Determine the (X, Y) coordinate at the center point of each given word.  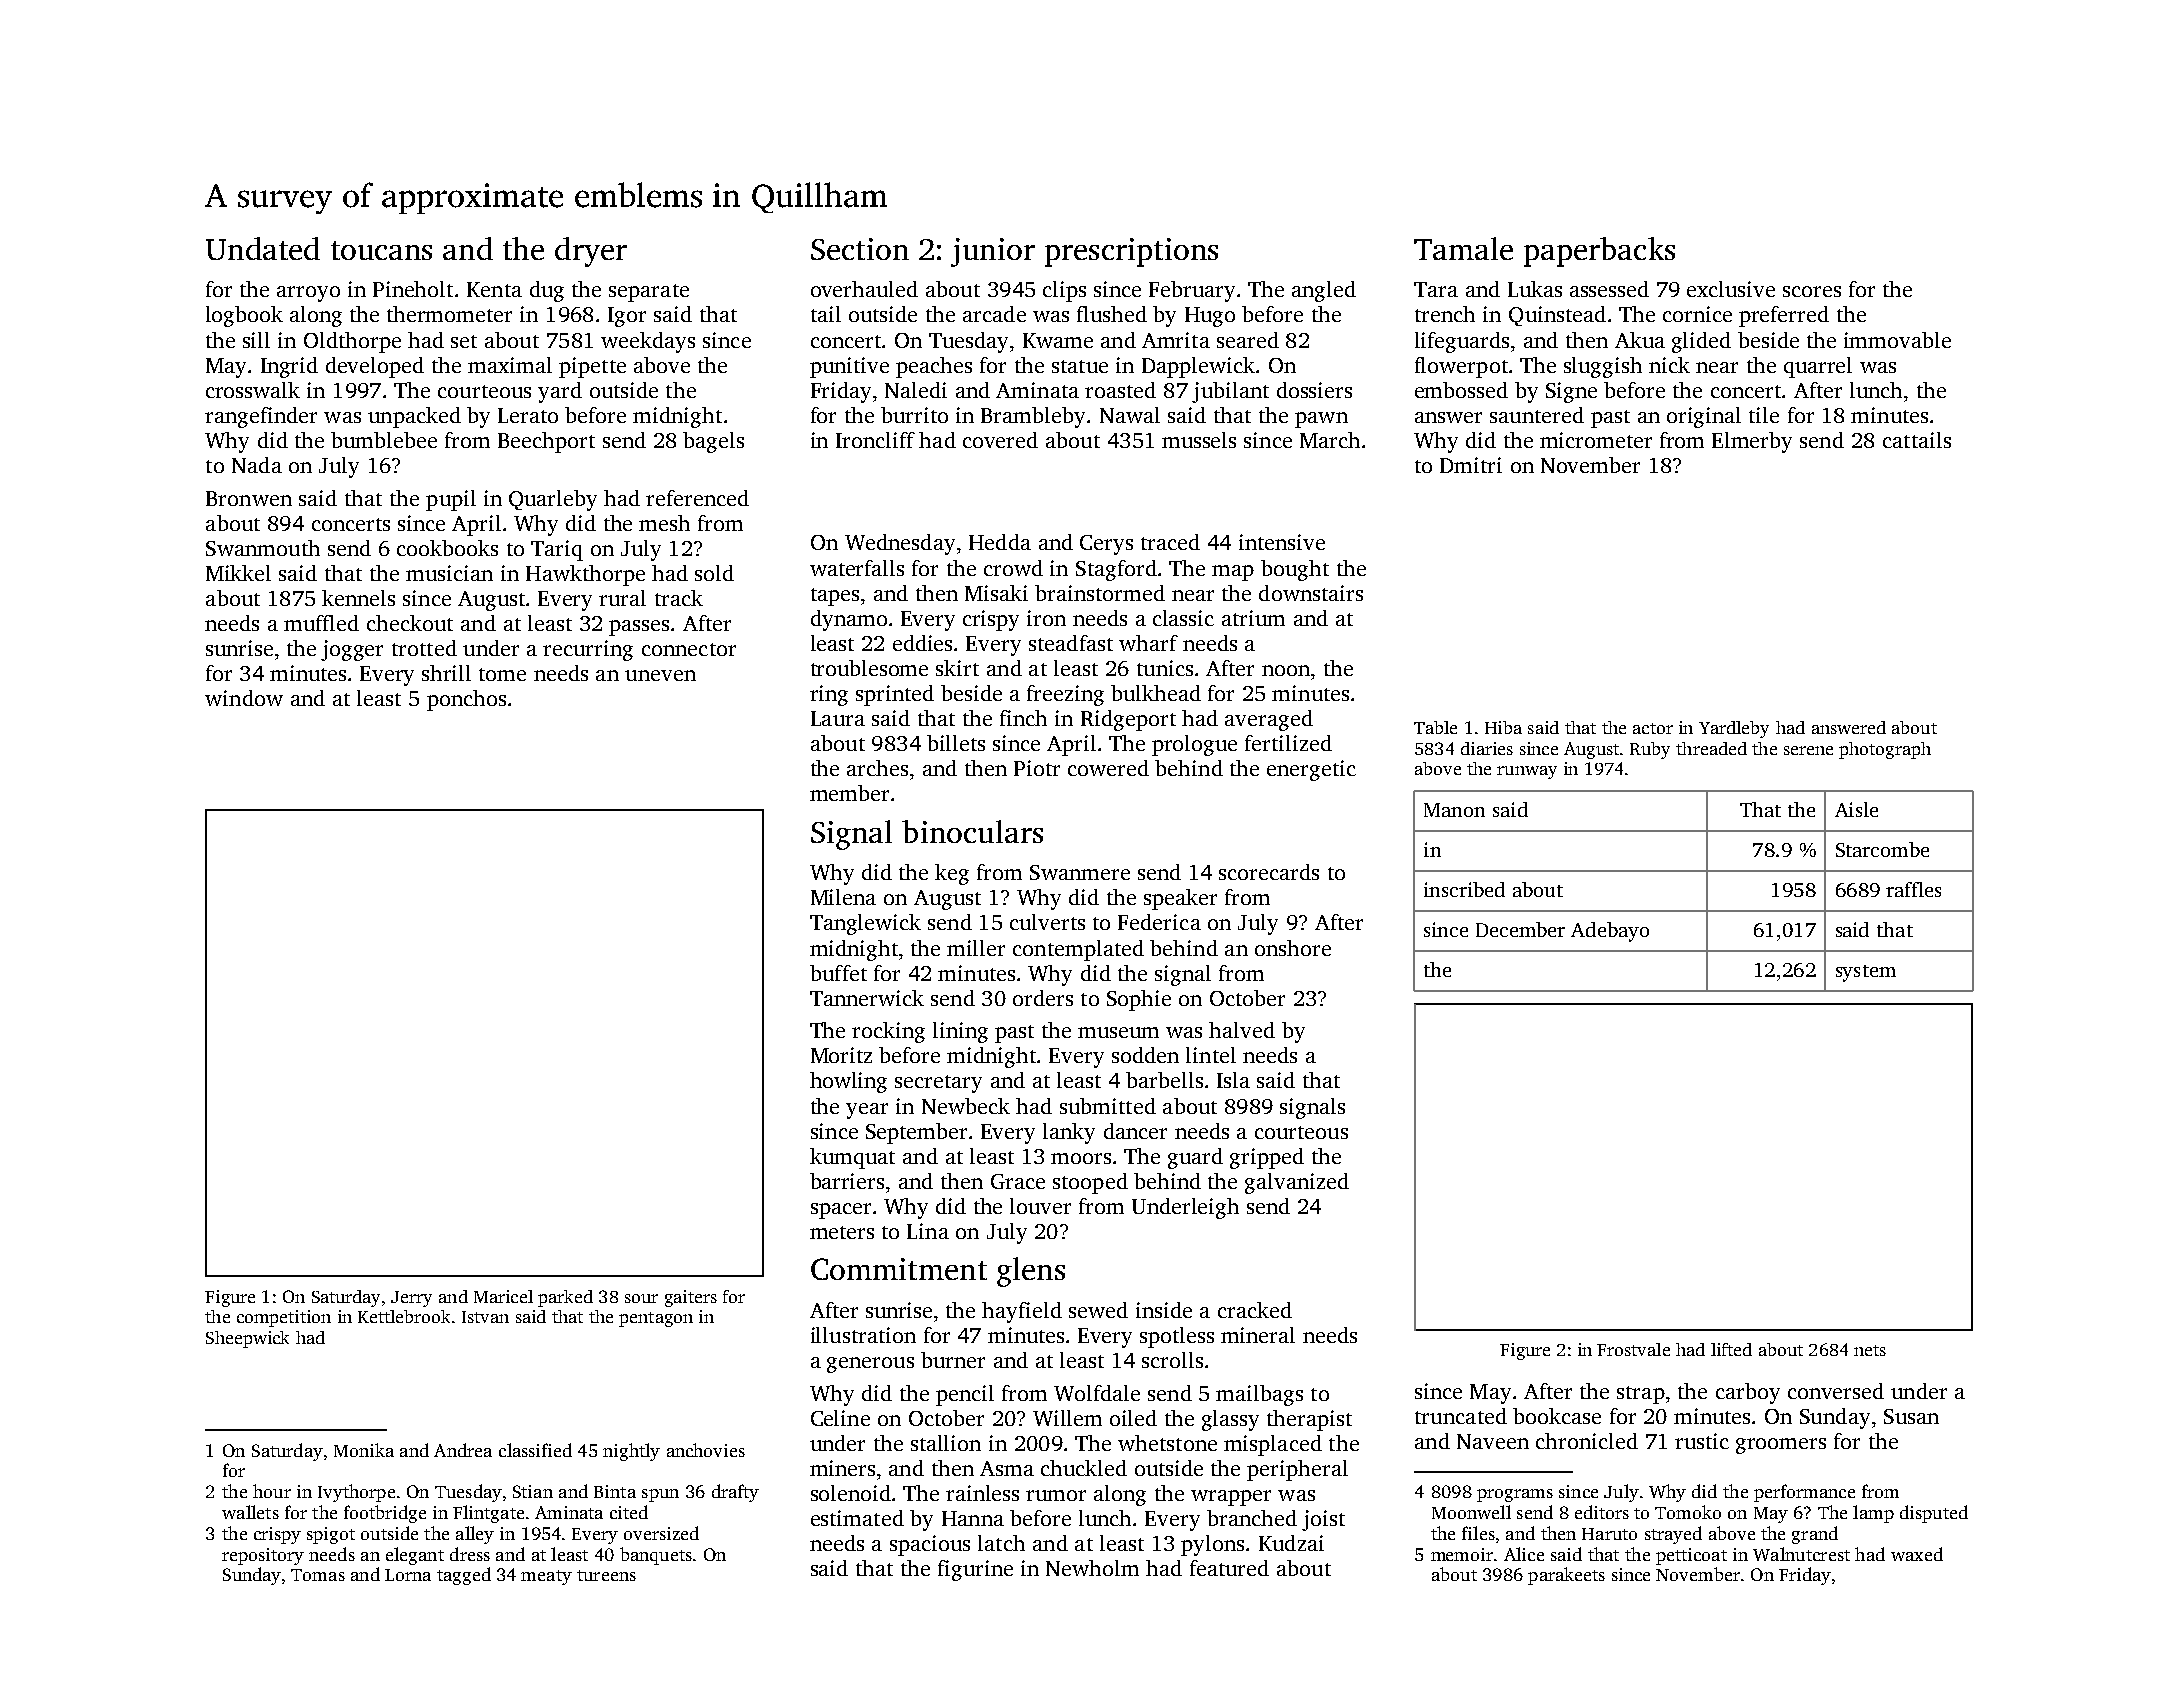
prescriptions (1131, 252)
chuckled (1084, 1468)
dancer (1135, 1131)
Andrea (463, 1450)
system (1866, 973)
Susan (1911, 1416)
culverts (1047, 922)
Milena (843, 897)
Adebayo (1610, 932)
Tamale (1463, 248)
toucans (381, 250)
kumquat (852, 1158)
